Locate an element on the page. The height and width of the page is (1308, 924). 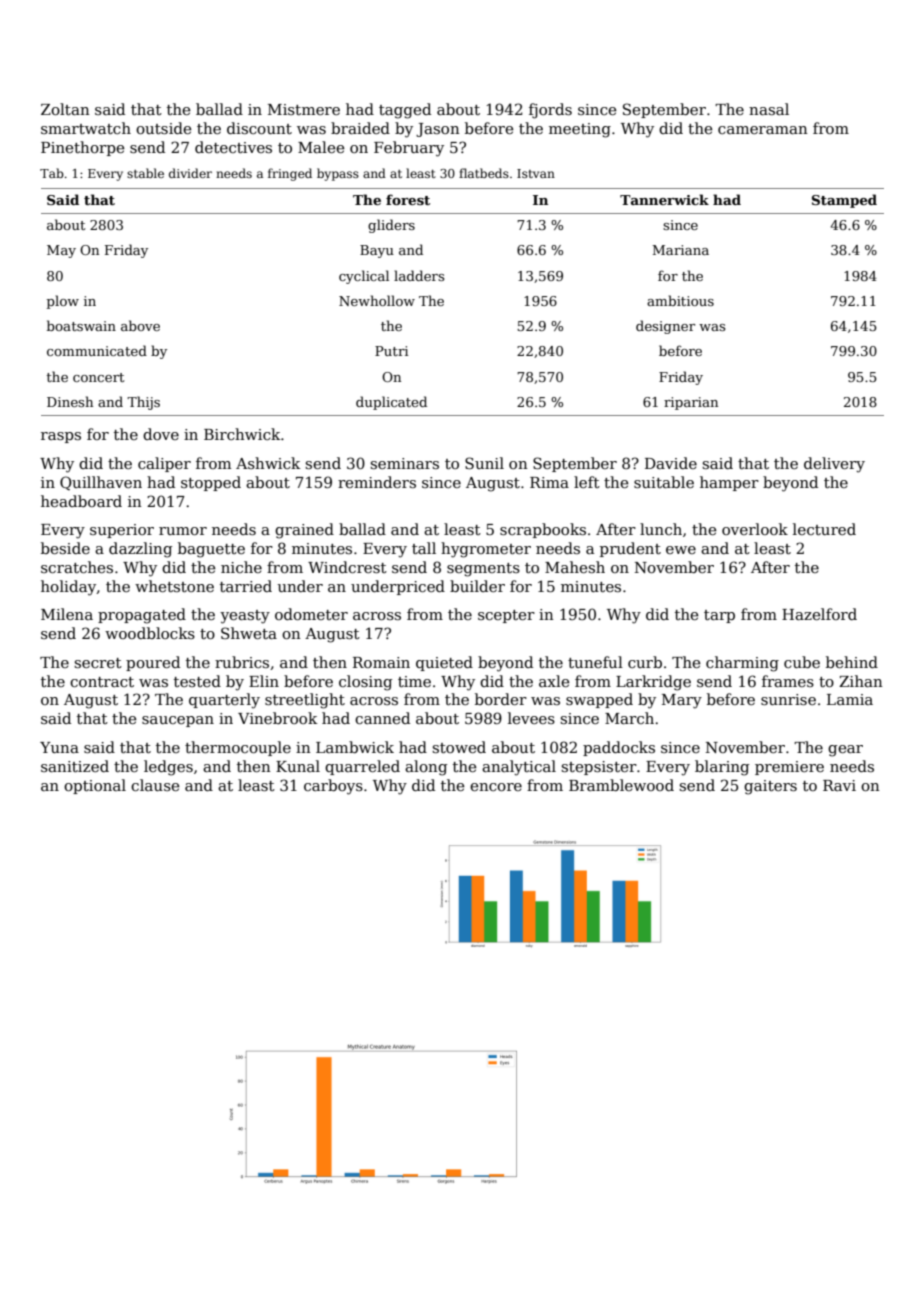
woodblocks is located at coordinates (150, 633).
